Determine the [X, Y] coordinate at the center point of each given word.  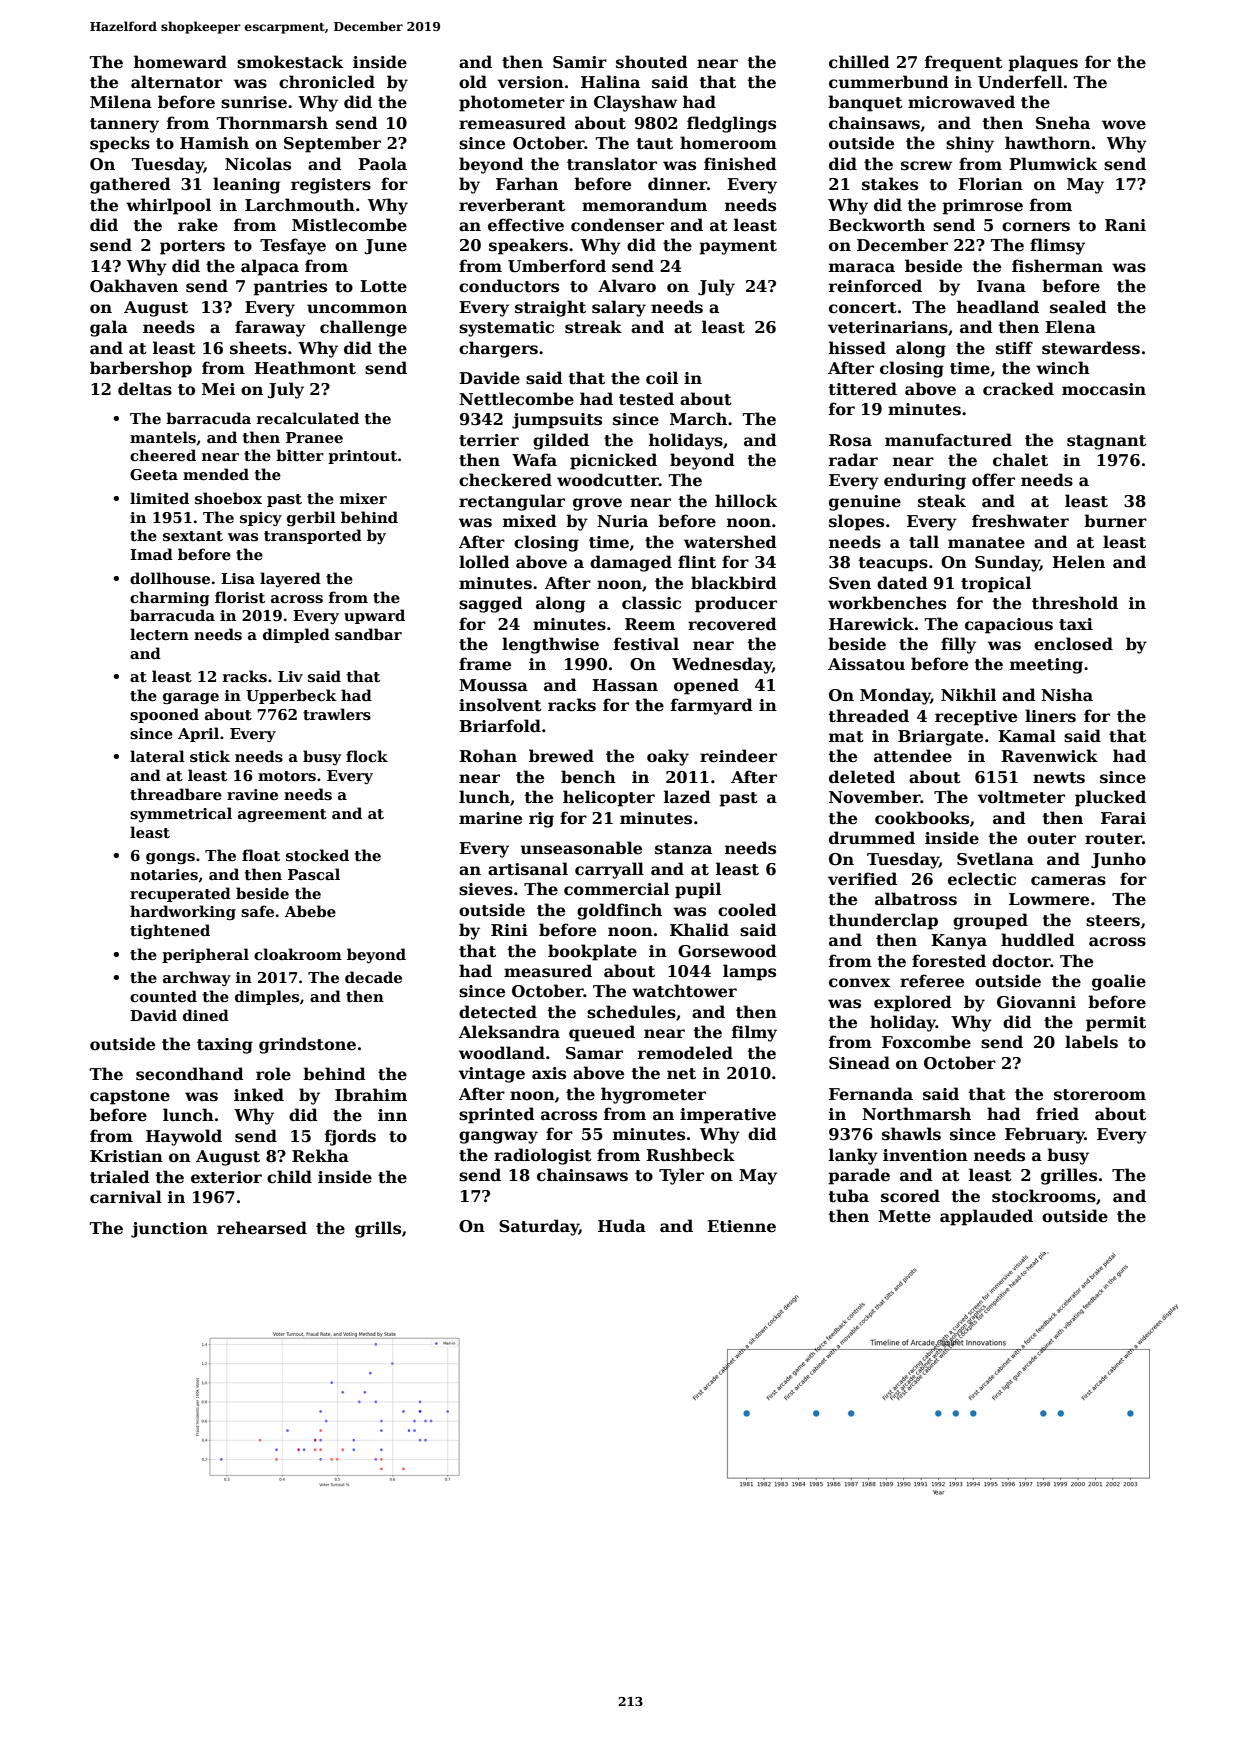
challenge [363, 328]
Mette [904, 1216]
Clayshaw [635, 103]
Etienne [741, 1226]
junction [169, 1230]
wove [1124, 125]
